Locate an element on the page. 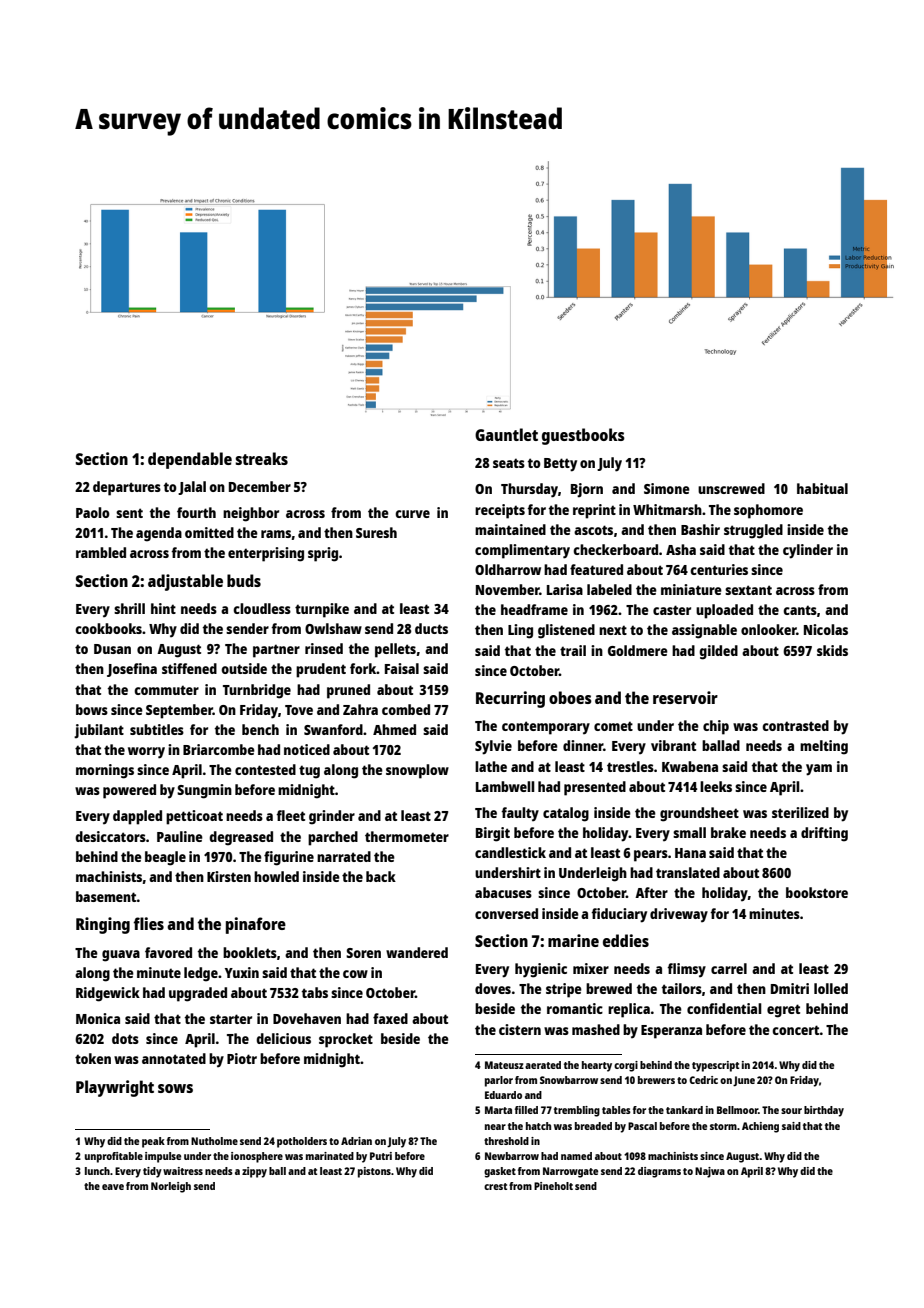 The height and width of the image is (1308, 924). Gauntlet is located at coordinates (506, 434).
